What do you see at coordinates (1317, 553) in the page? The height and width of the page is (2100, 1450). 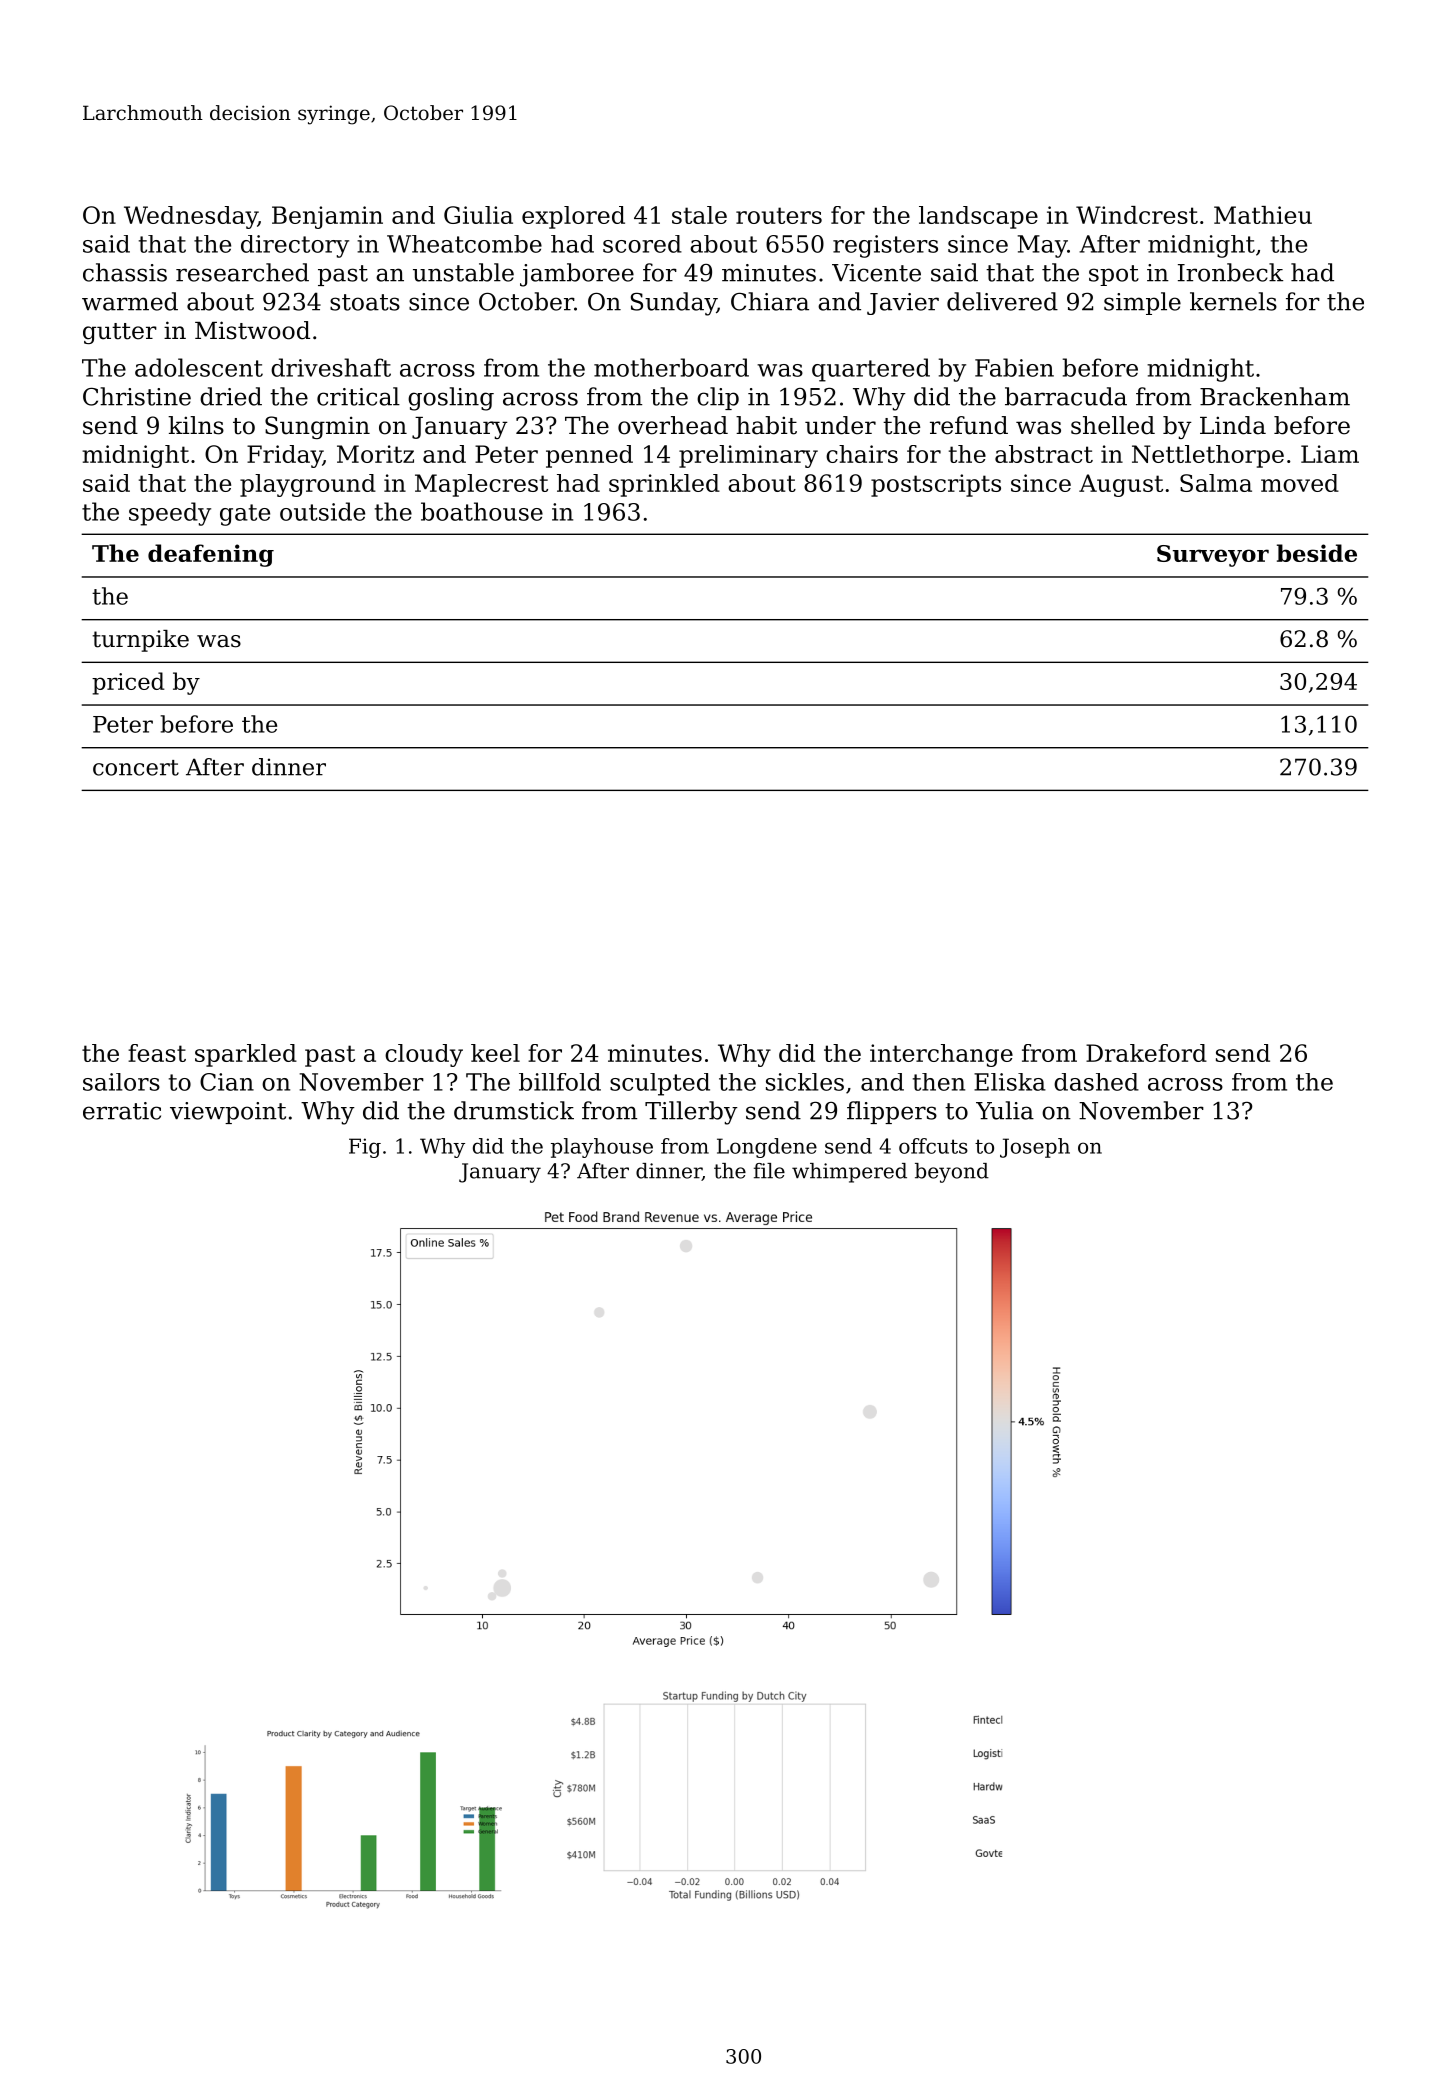 I see `beside` at bounding box center [1317, 553].
